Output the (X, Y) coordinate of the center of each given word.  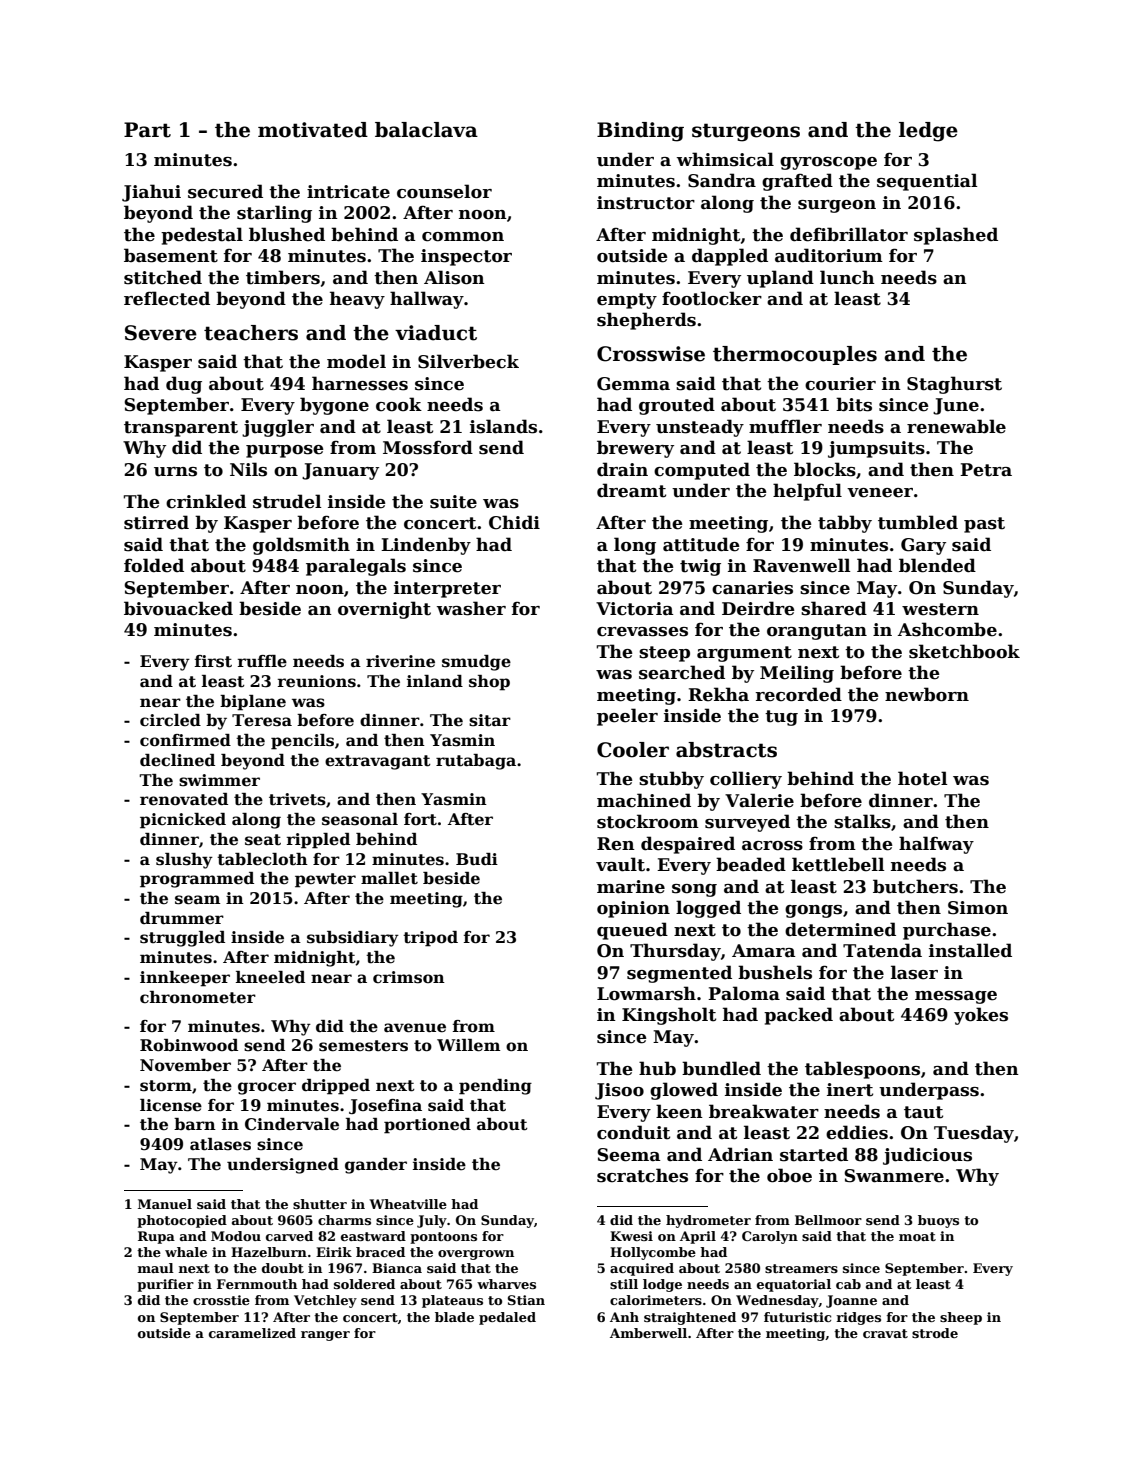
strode (935, 1333)
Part (147, 130)
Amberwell (648, 1333)
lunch (847, 277)
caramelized (252, 1333)
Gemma (633, 384)
